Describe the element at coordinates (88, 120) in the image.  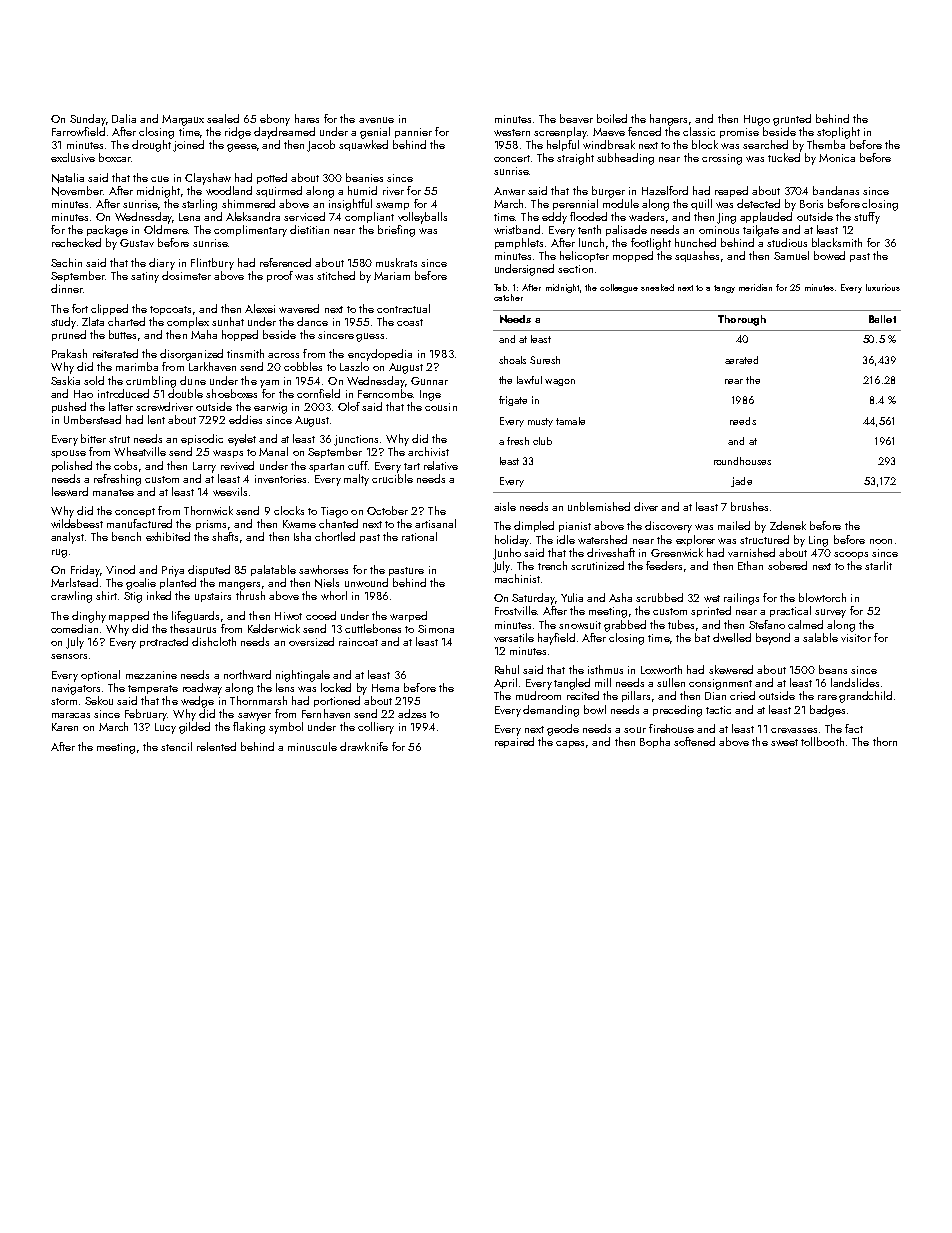
I see `Sunday` at that location.
